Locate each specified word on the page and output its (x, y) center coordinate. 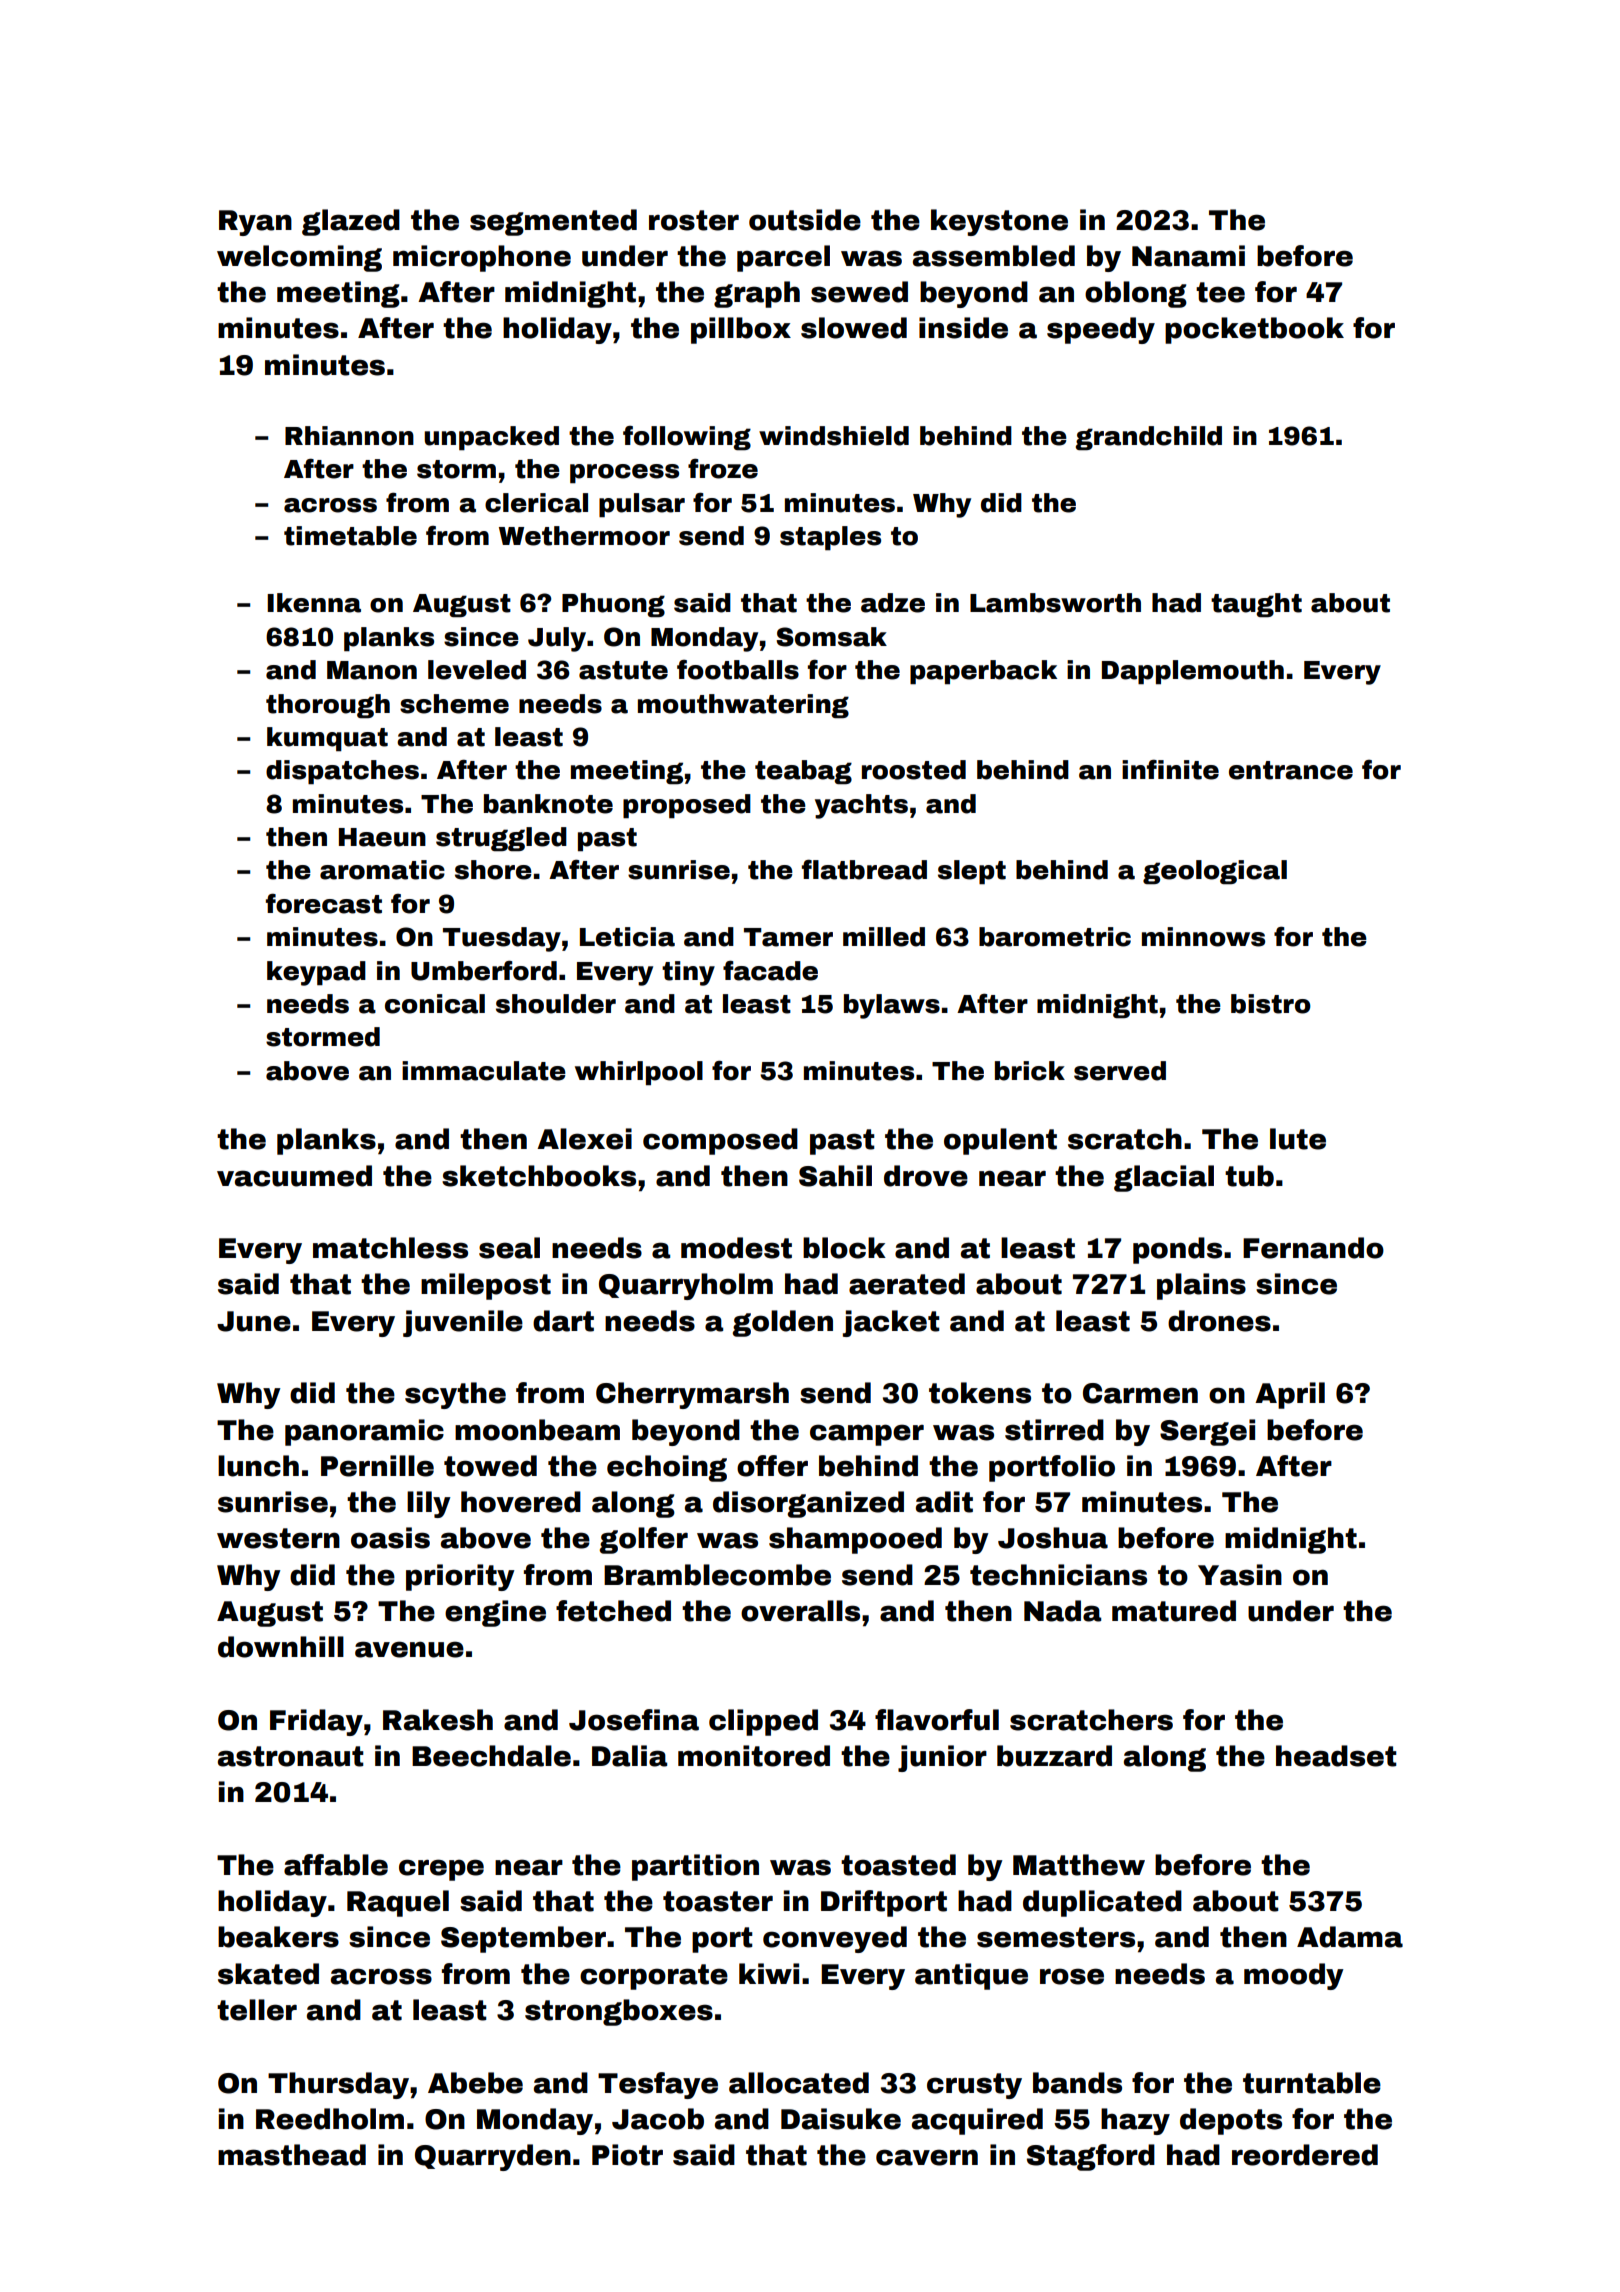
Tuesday (502, 939)
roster (694, 220)
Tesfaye (658, 2085)
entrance (1291, 770)
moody (1294, 1976)
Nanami (1188, 256)
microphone (482, 258)
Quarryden (493, 2157)
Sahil (835, 1176)
